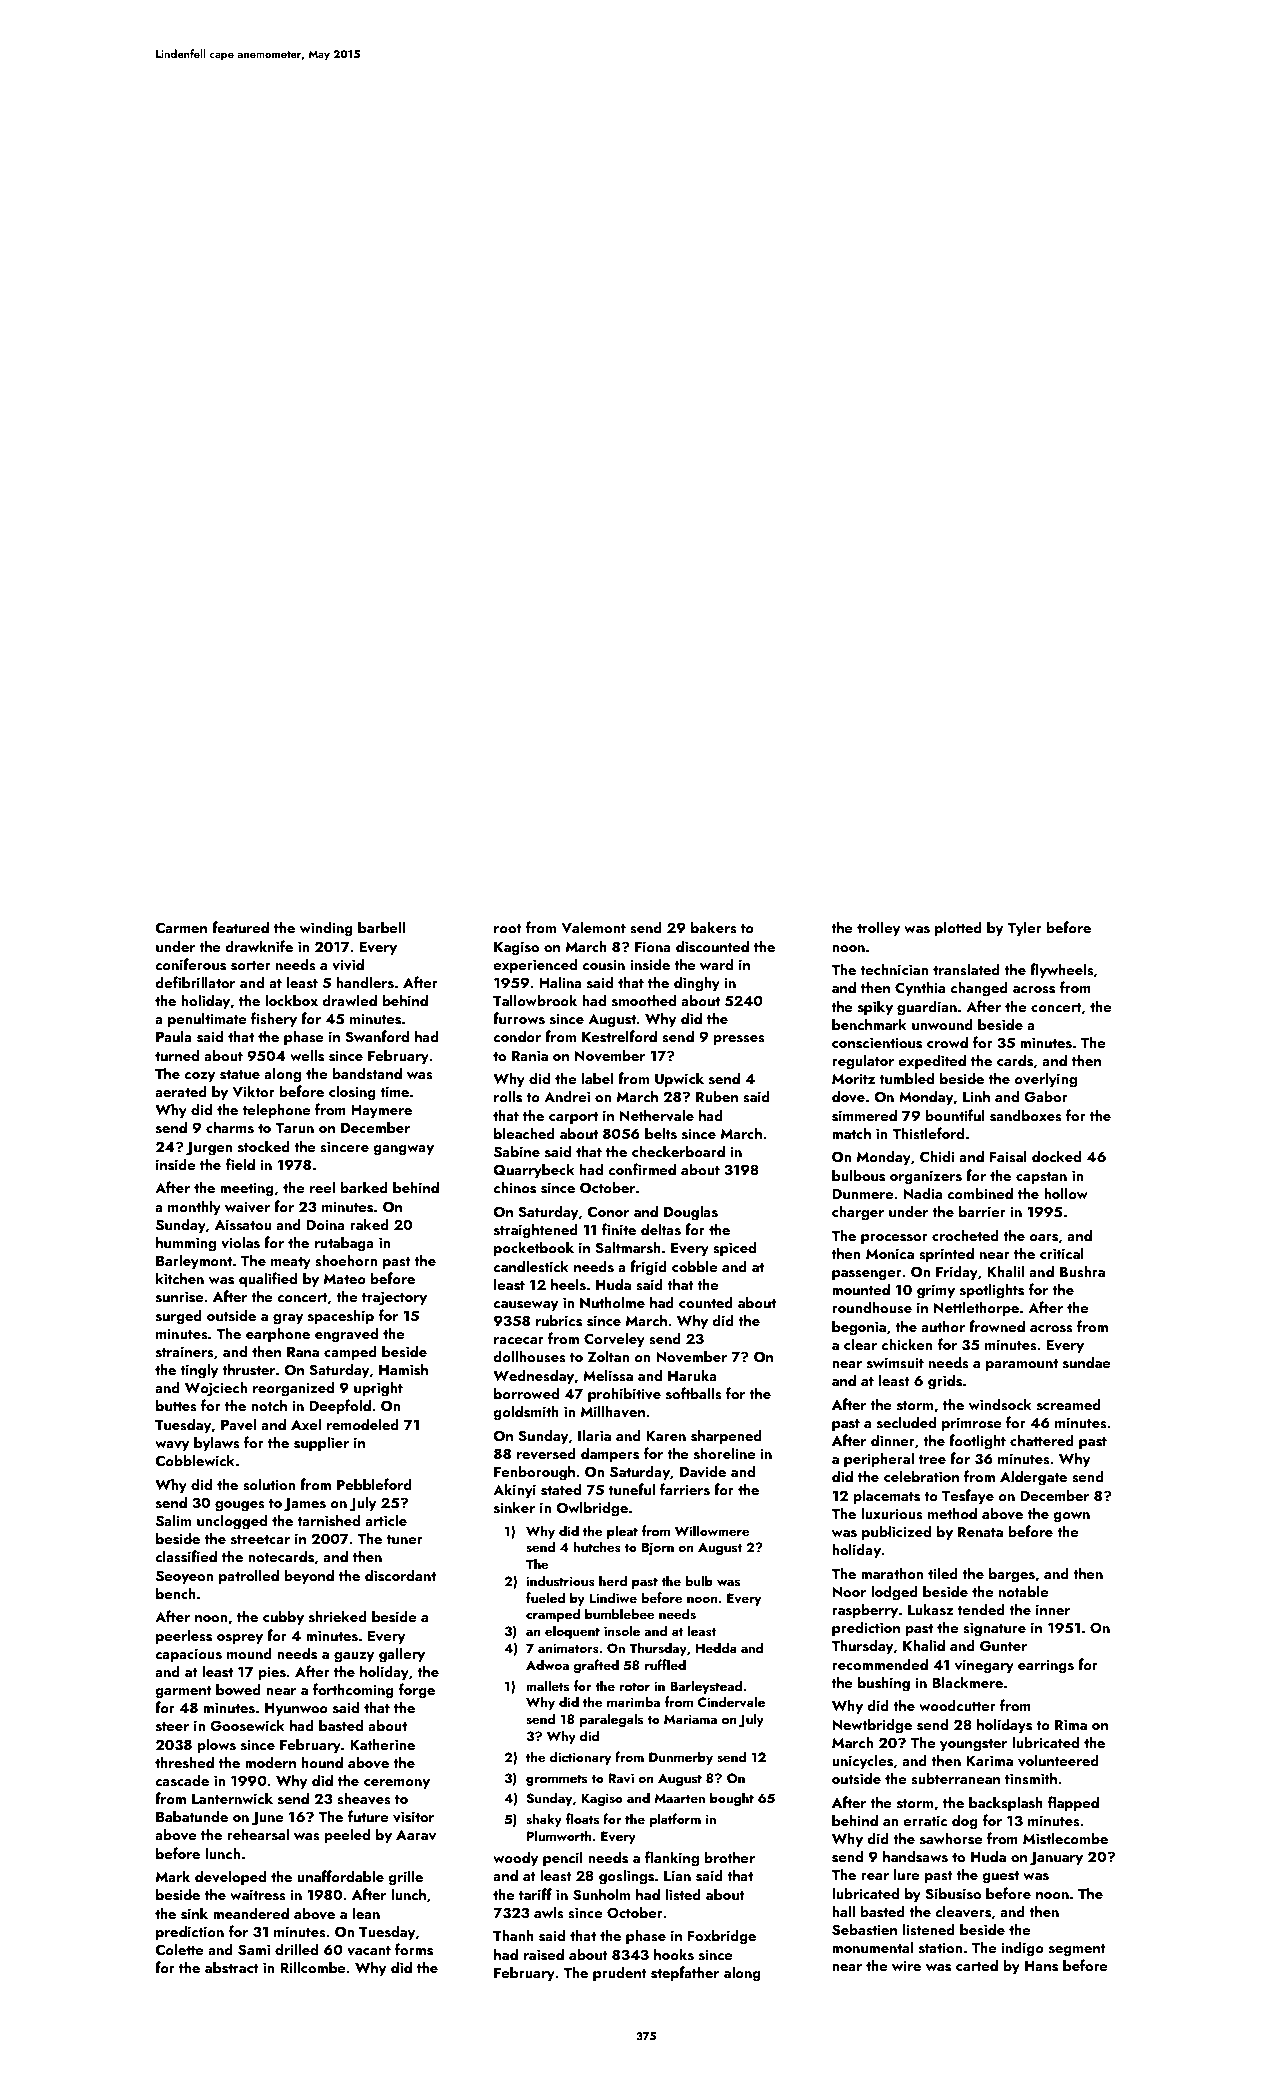 The width and height of the screenshot is (1272, 2094). What do you see at coordinates (240, 927) in the screenshot?
I see `featured` at bounding box center [240, 927].
